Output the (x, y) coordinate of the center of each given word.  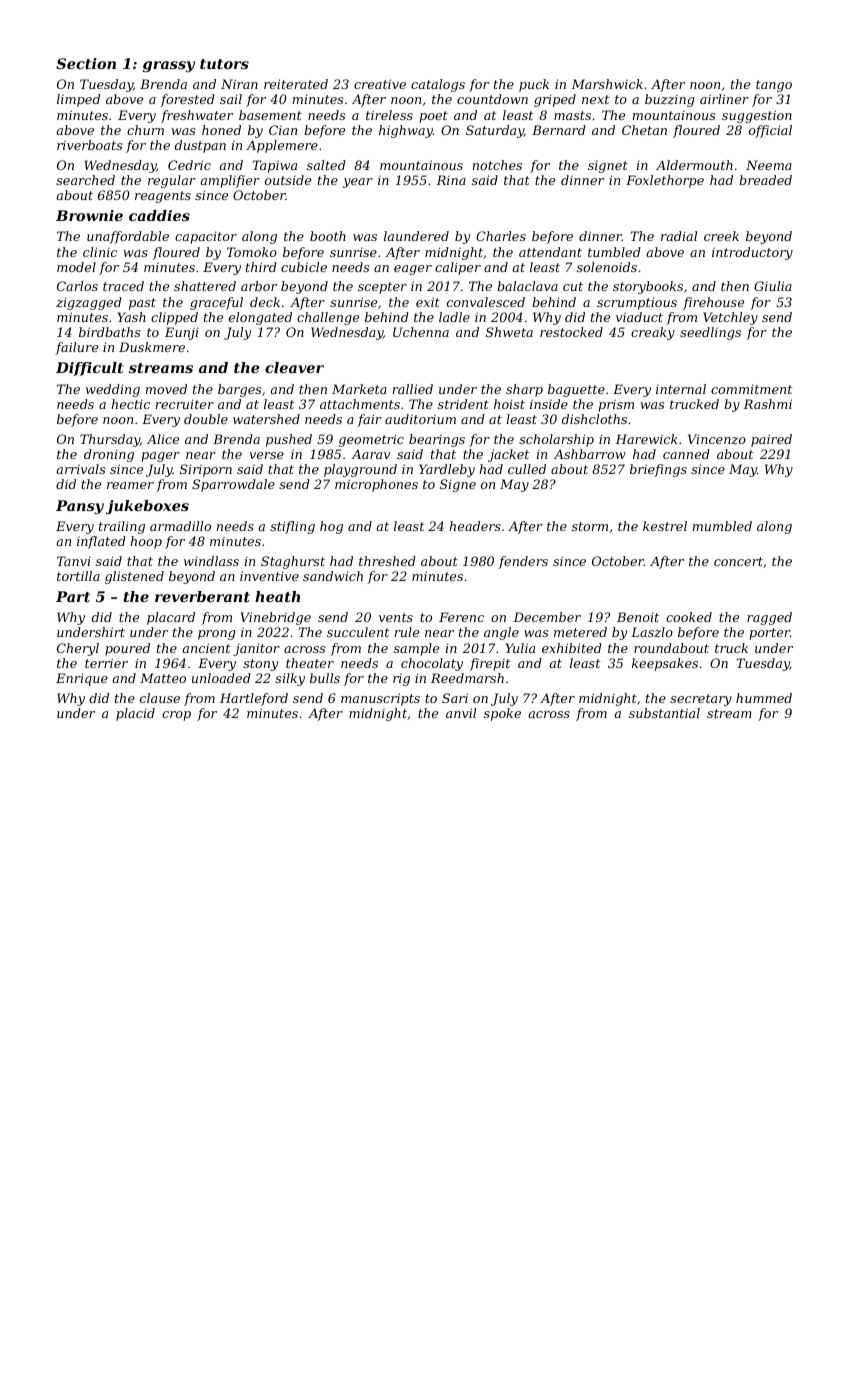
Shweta (509, 332)
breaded (765, 180)
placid (135, 714)
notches (497, 165)
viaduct (639, 317)
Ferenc (461, 617)
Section (86, 63)
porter (769, 634)
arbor (259, 286)
